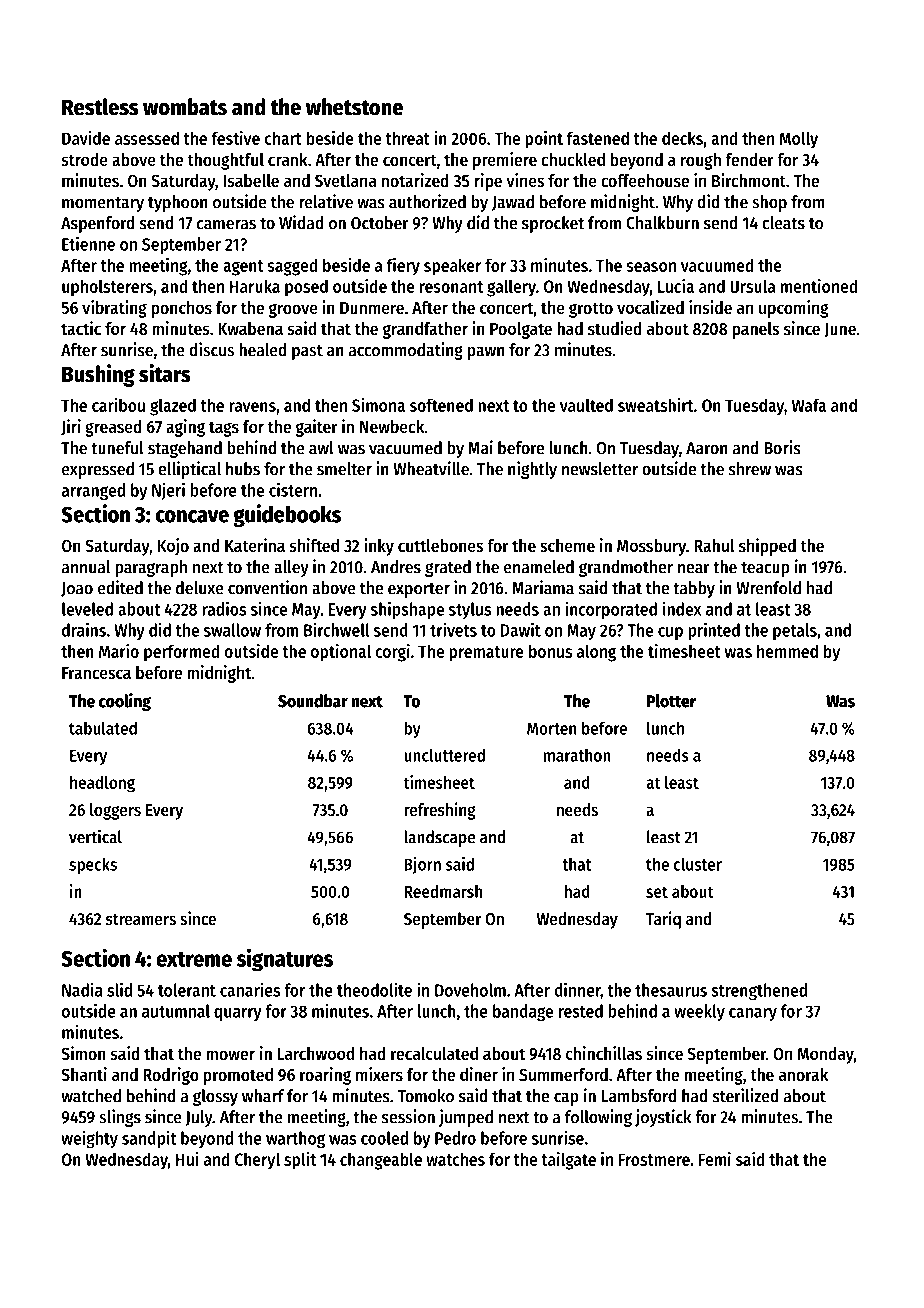  Describe the element at coordinates (185, 107) in the screenshot. I see `wombats` at that location.
